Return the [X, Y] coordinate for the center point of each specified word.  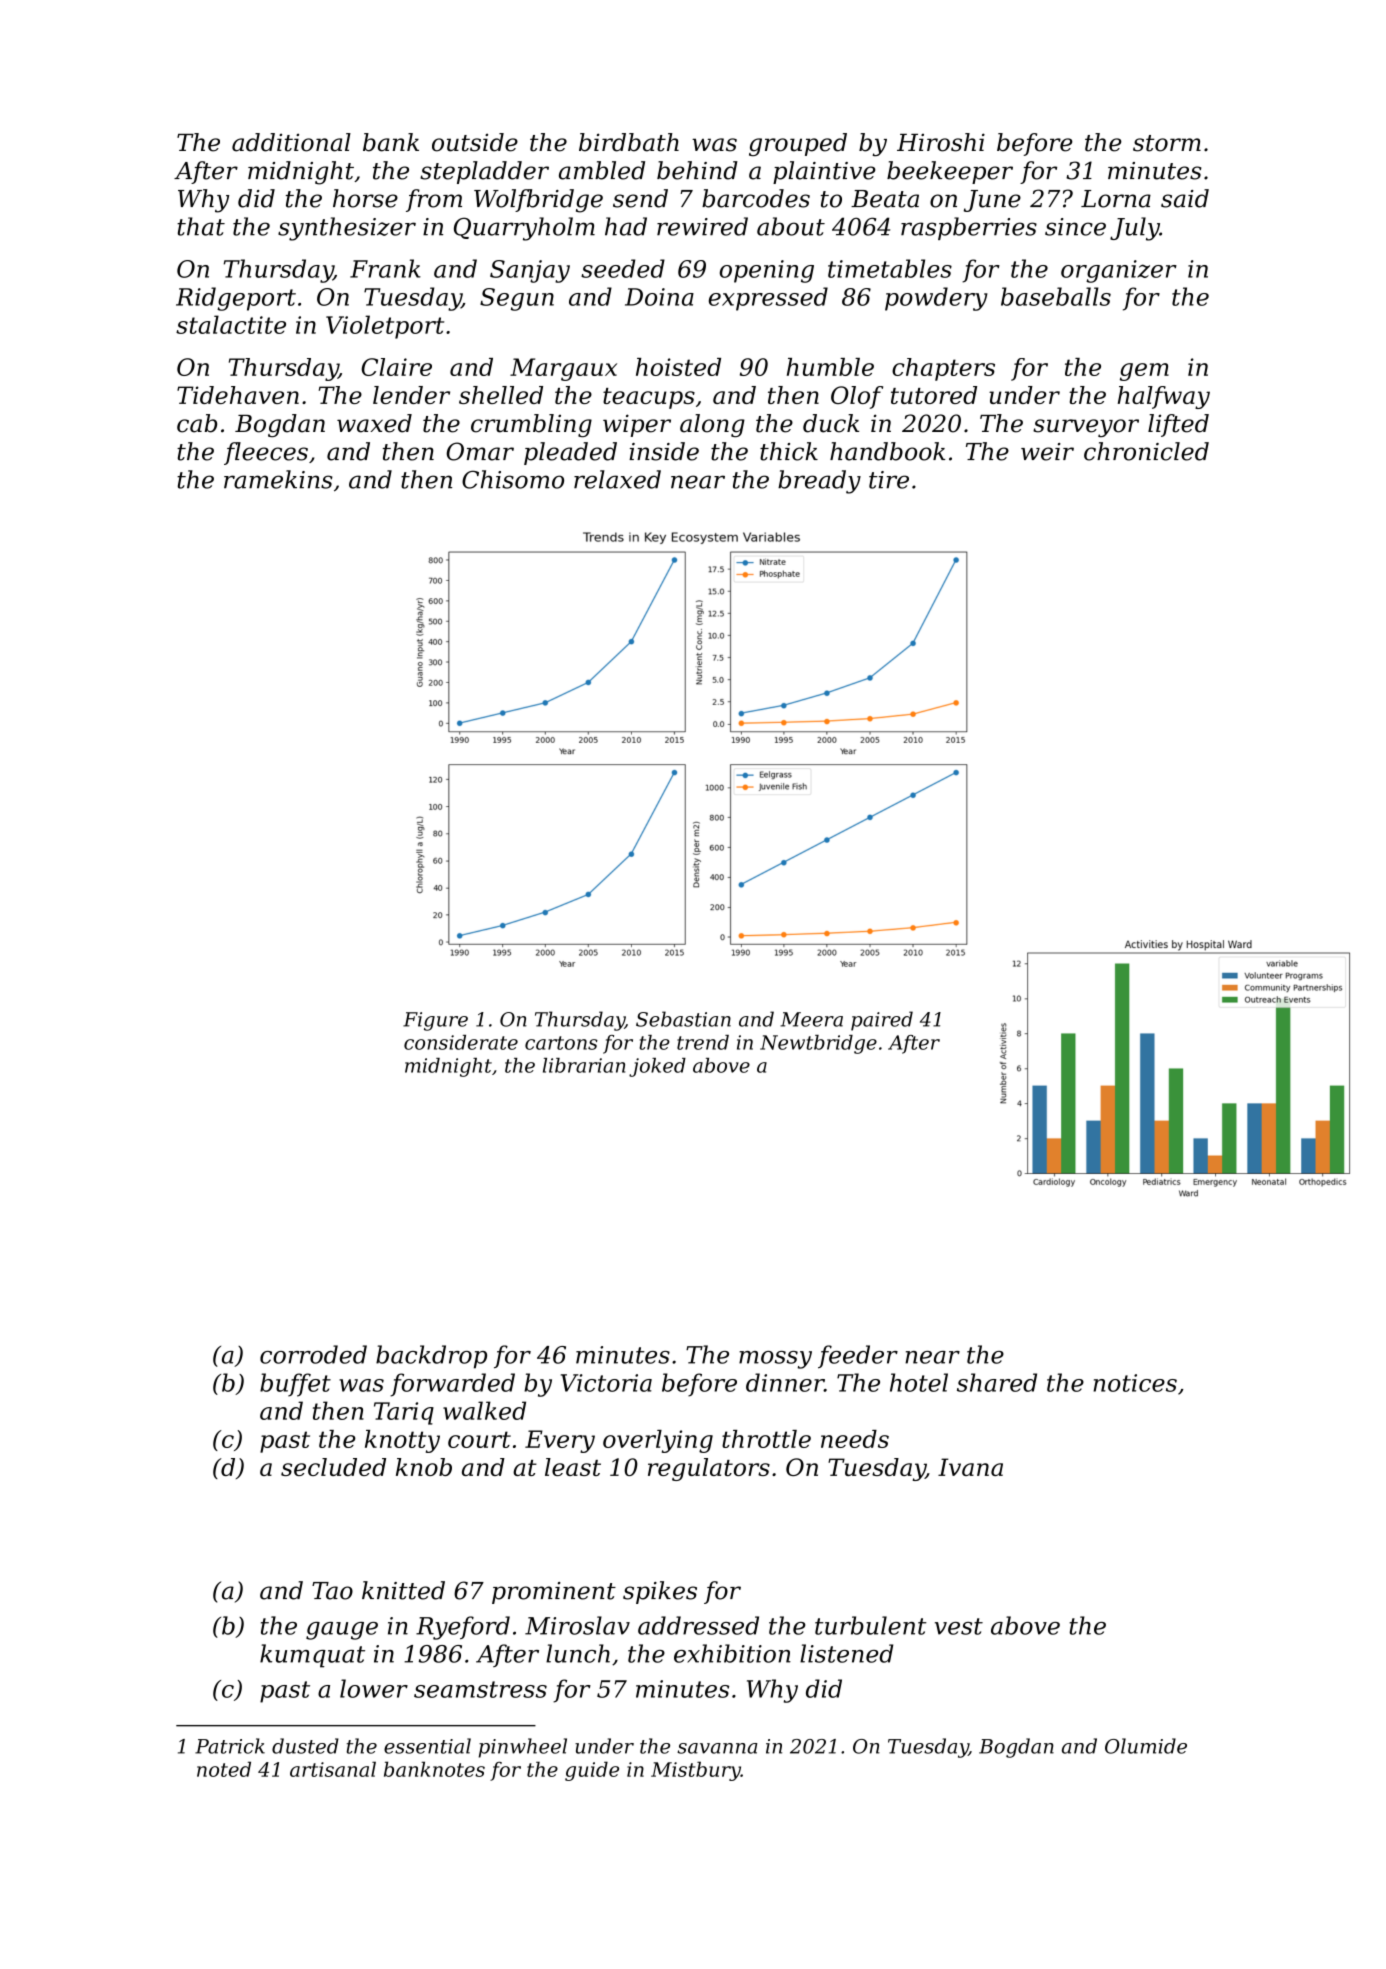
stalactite [231, 324]
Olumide [1146, 1746]
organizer [1119, 271]
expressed [768, 299]
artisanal [333, 1769]
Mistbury [696, 1771]
